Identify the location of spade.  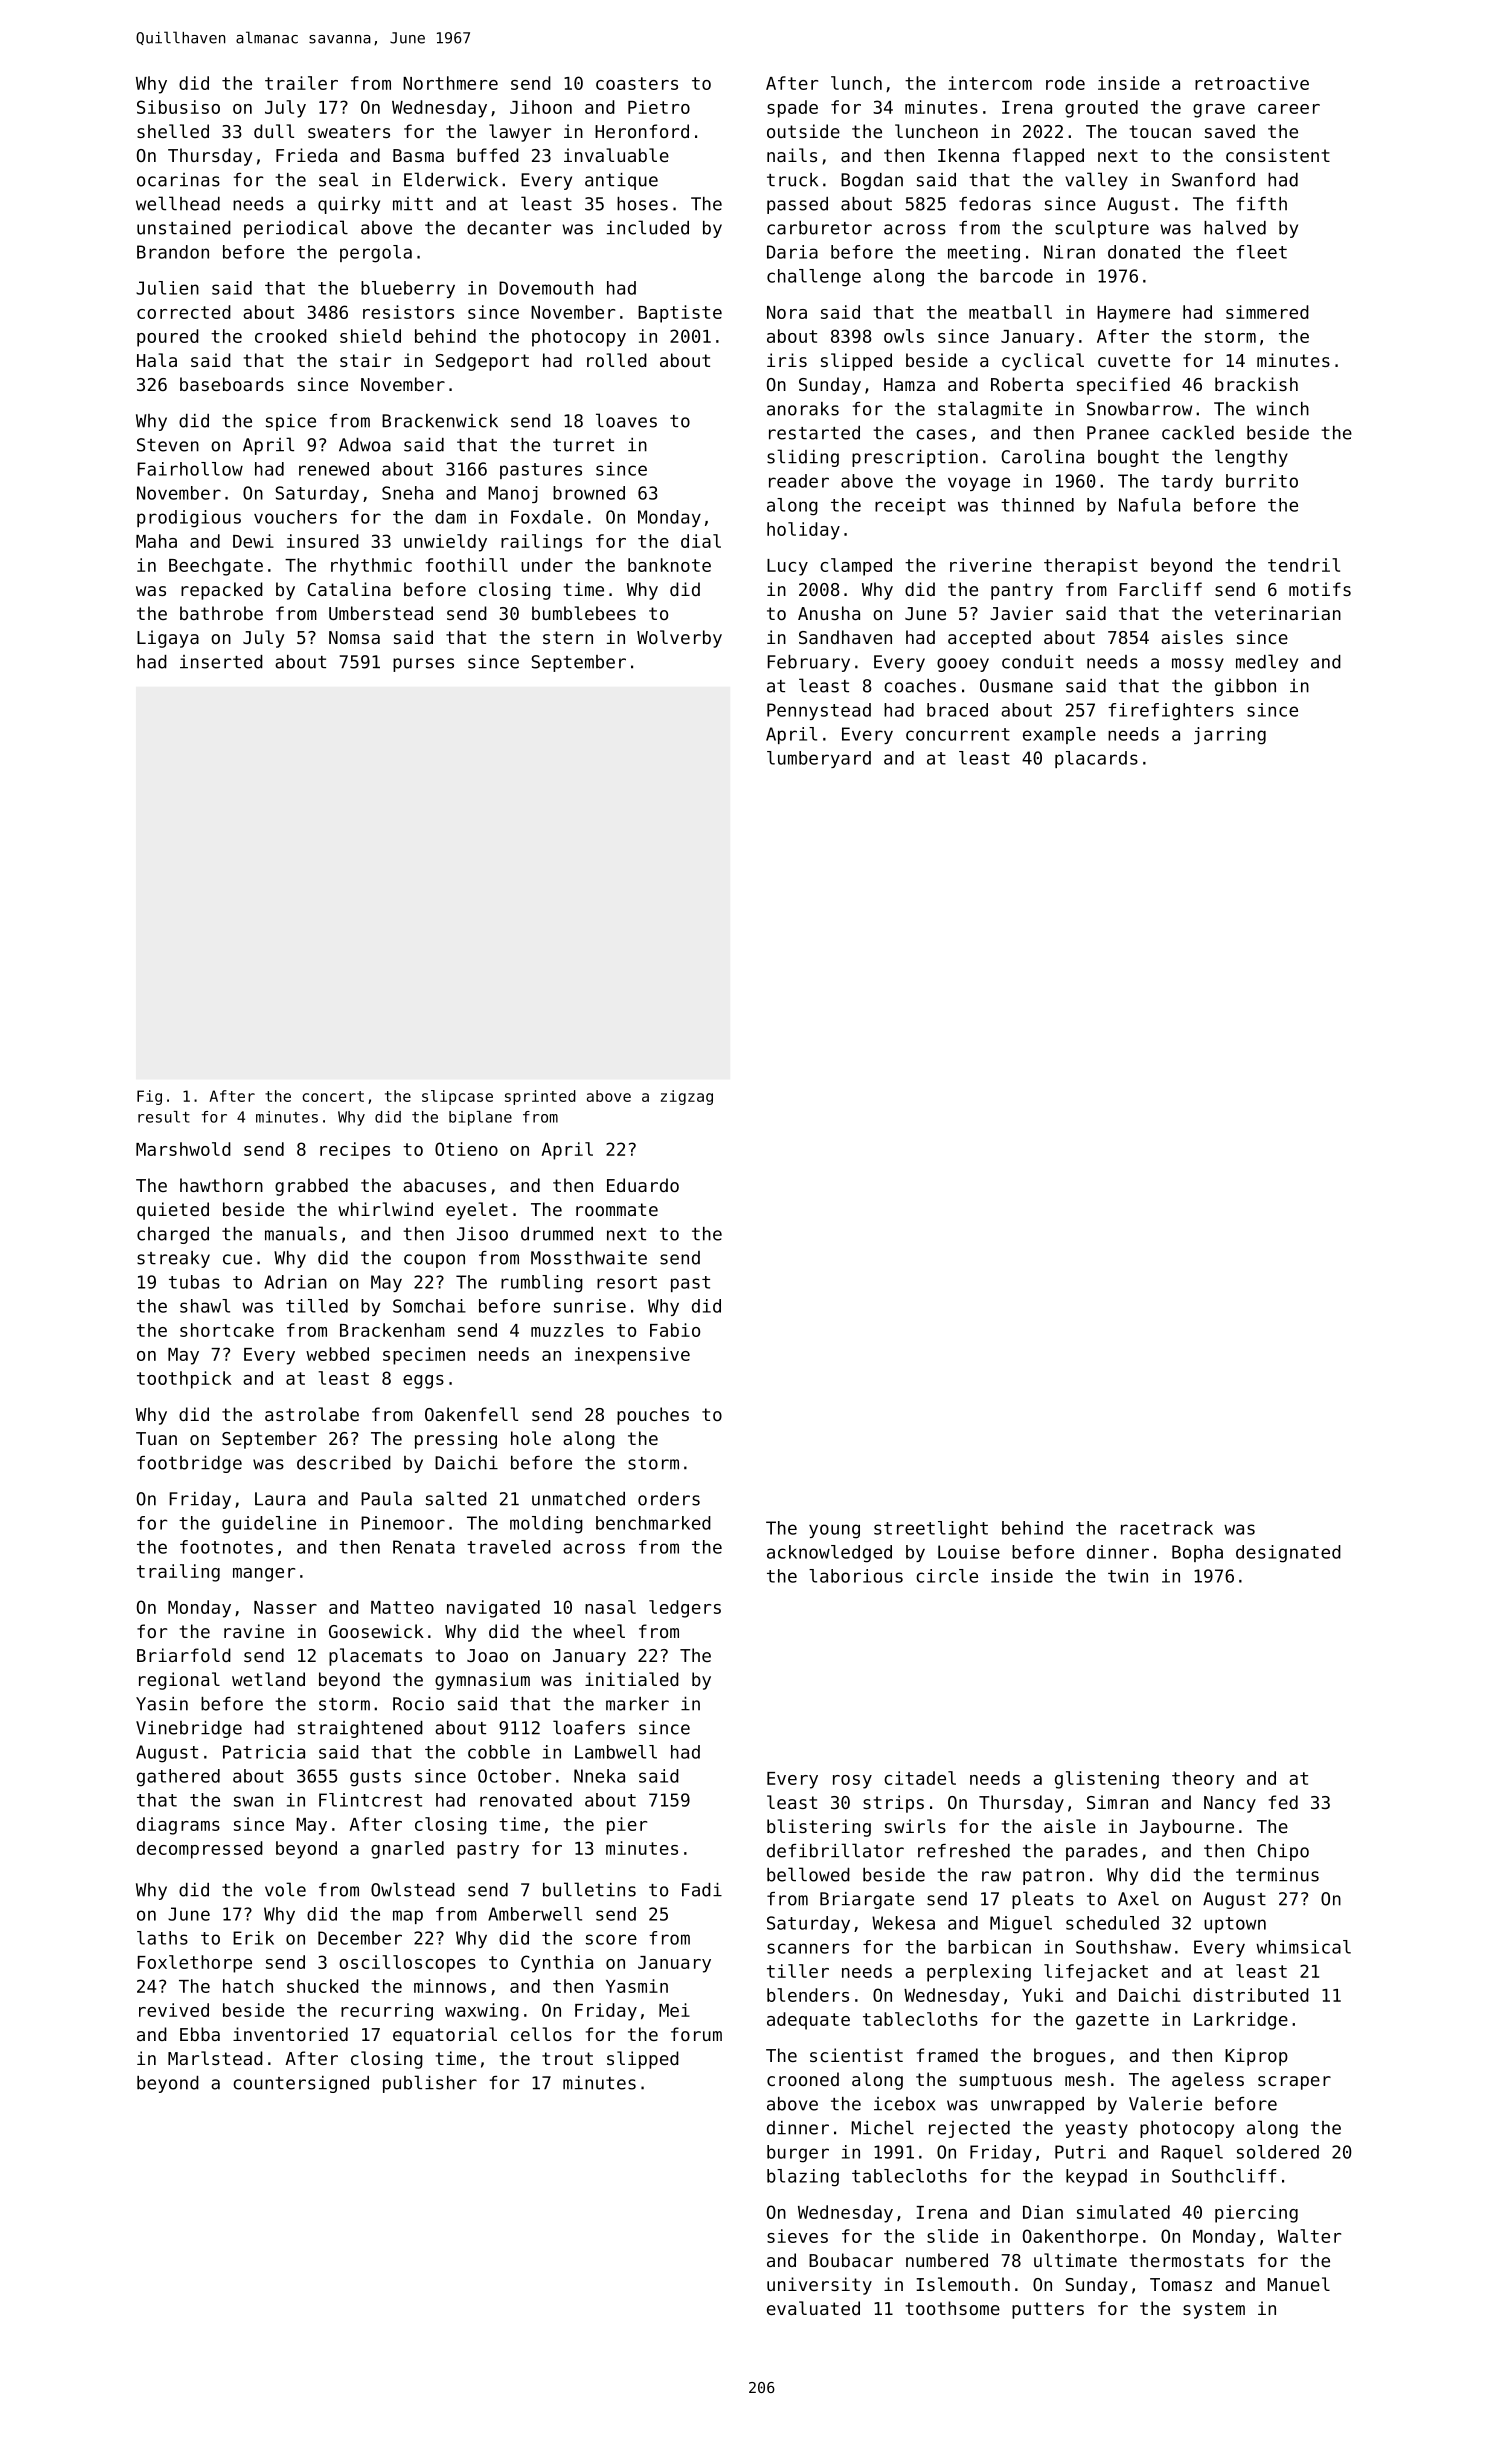
(792, 109).
